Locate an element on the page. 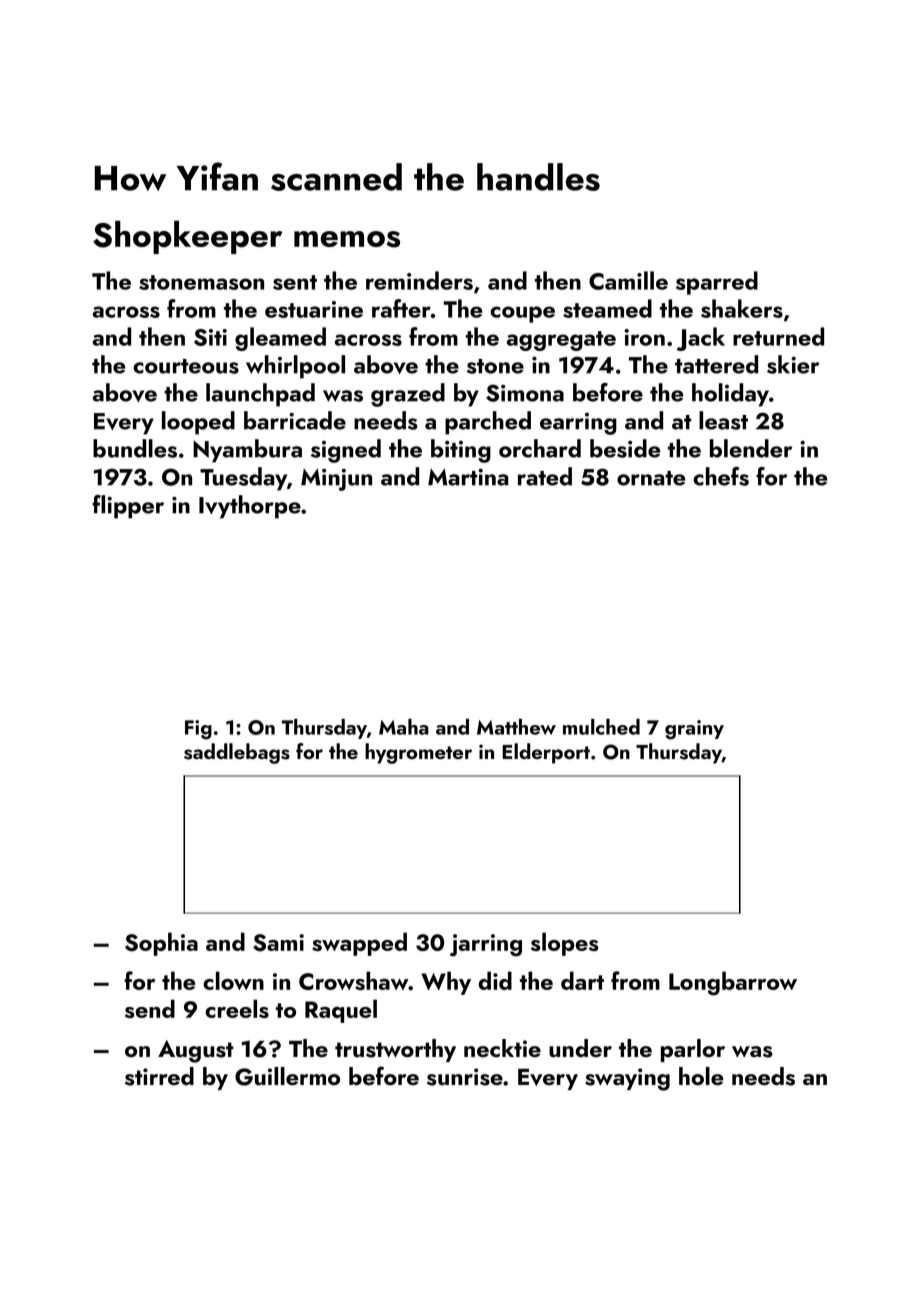 This image has width=924, height=1311. returned is located at coordinates (778, 336).
